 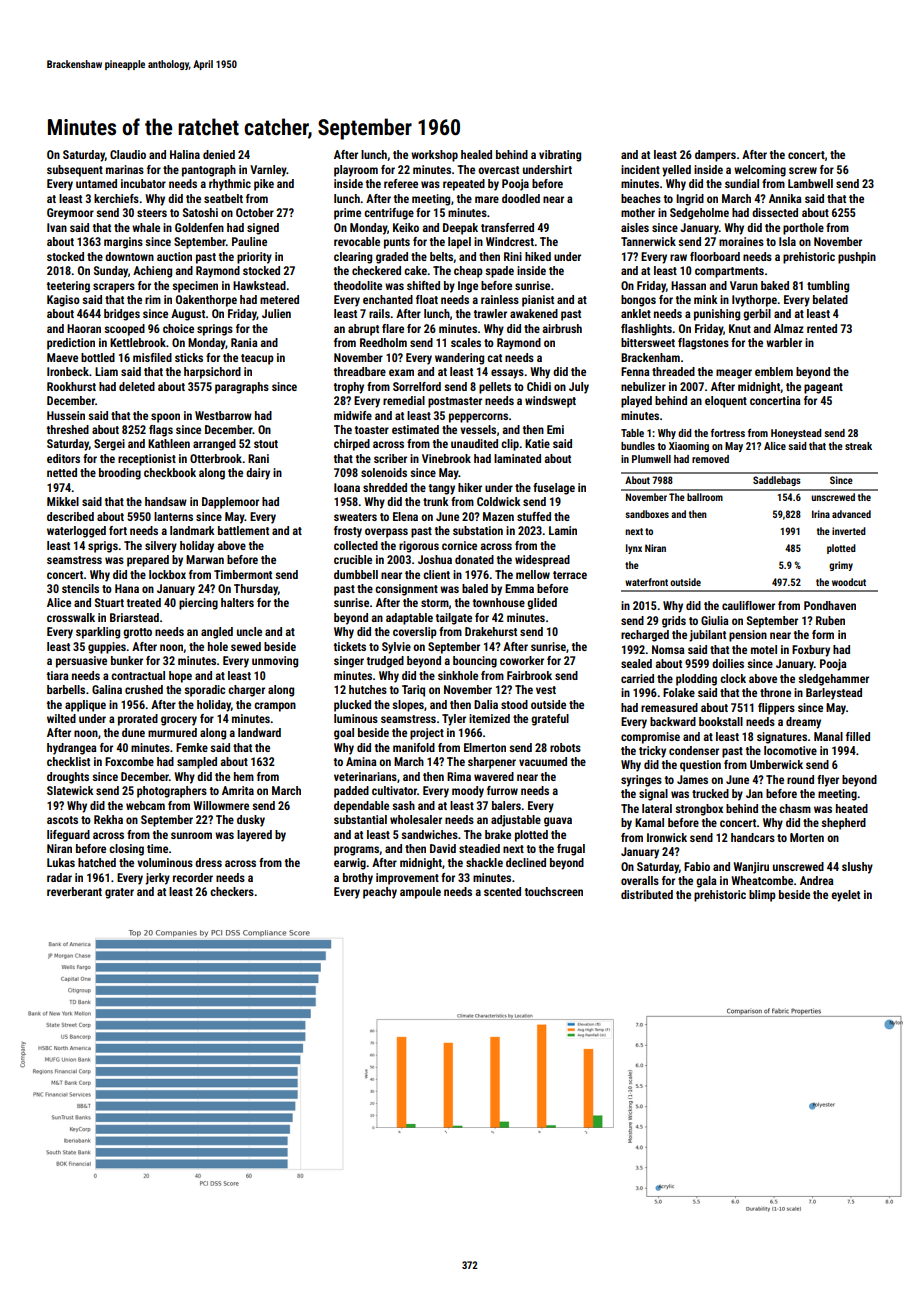 What do you see at coordinates (560, 156) in the image?
I see `vibrating` at bounding box center [560, 156].
